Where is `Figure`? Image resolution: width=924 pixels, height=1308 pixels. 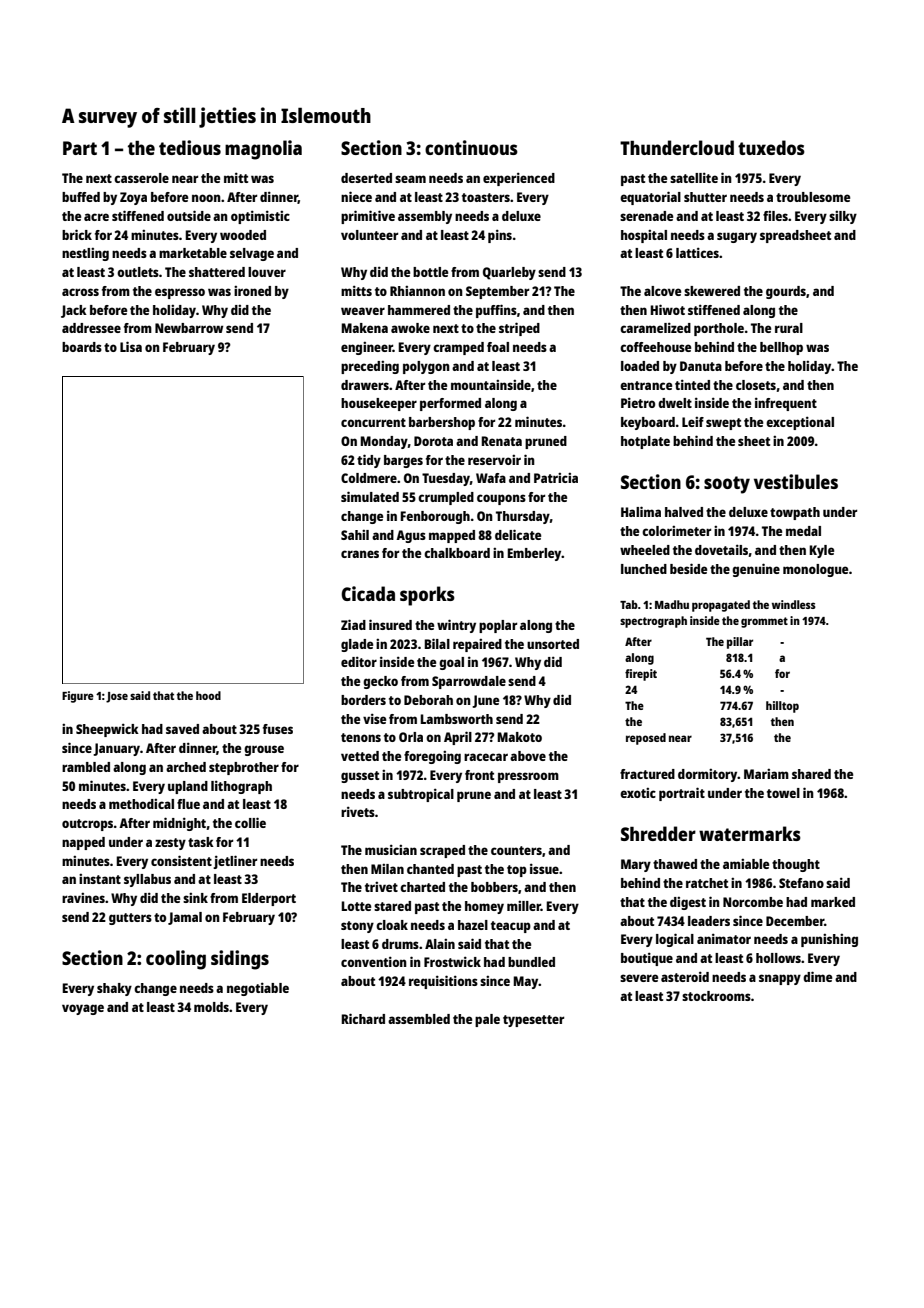 Figure is located at coordinates (78, 697).
